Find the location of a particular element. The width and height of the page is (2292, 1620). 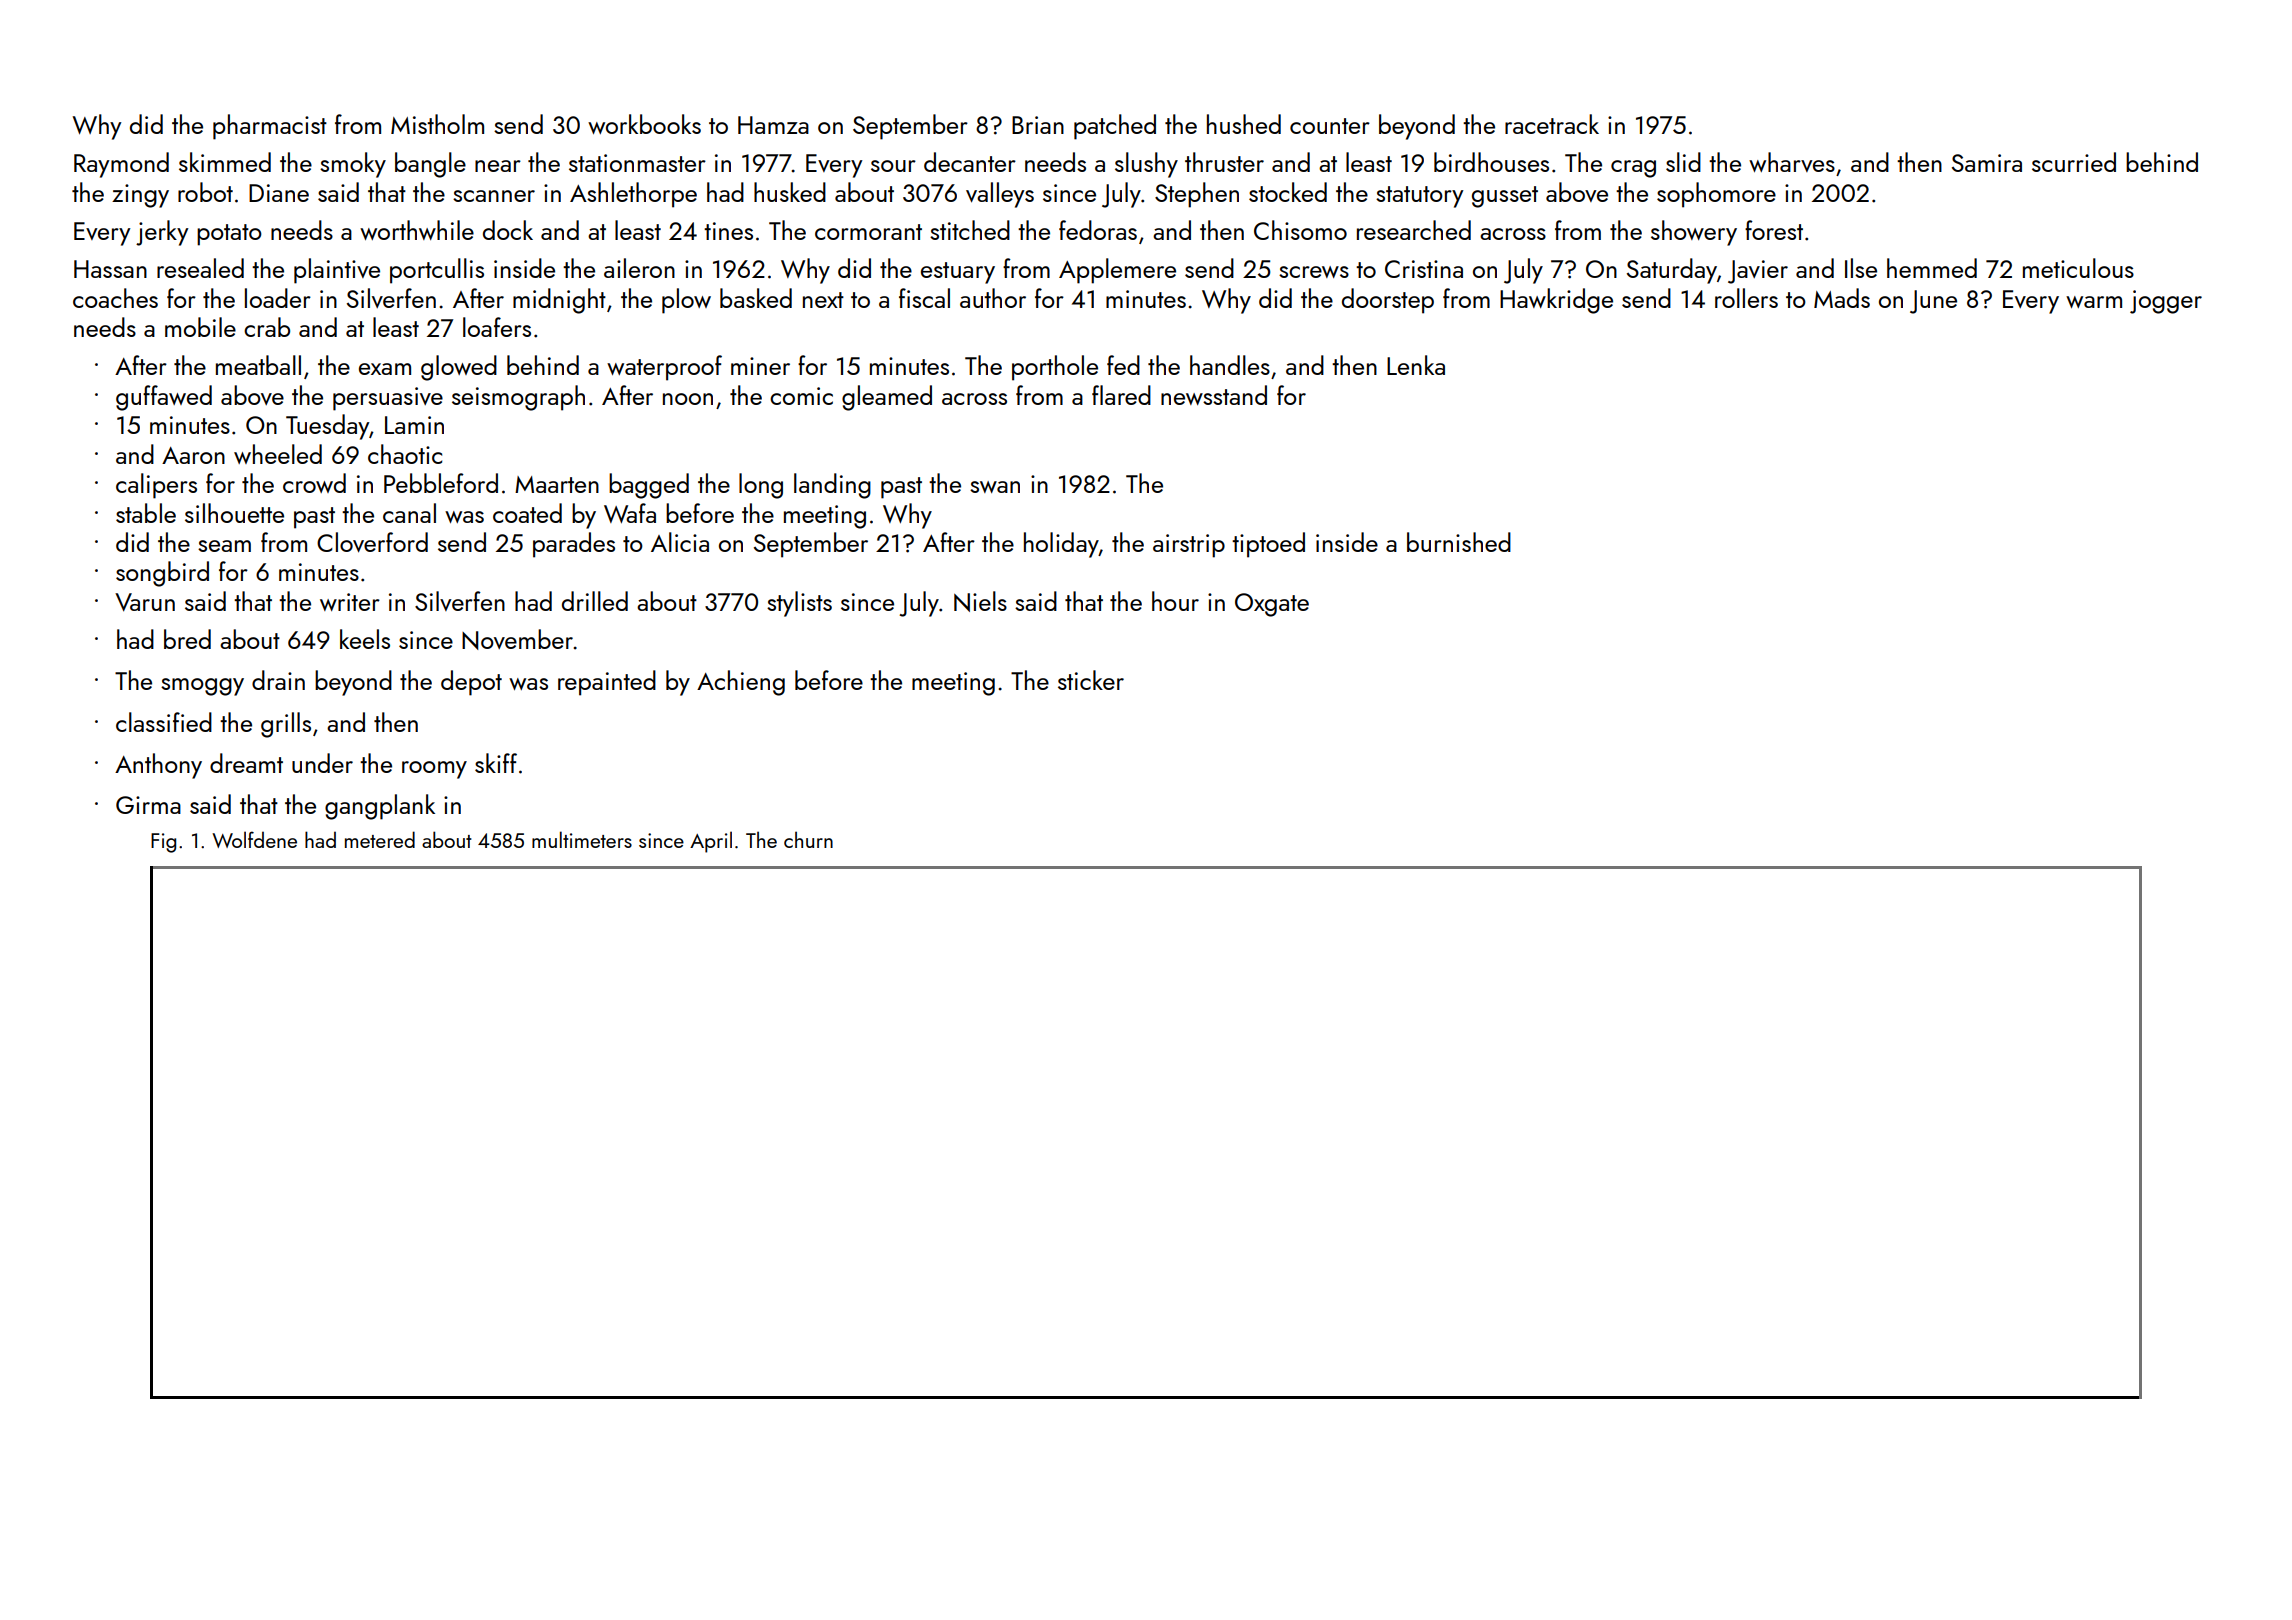

jogger is located at coordinates (2166, 302).
